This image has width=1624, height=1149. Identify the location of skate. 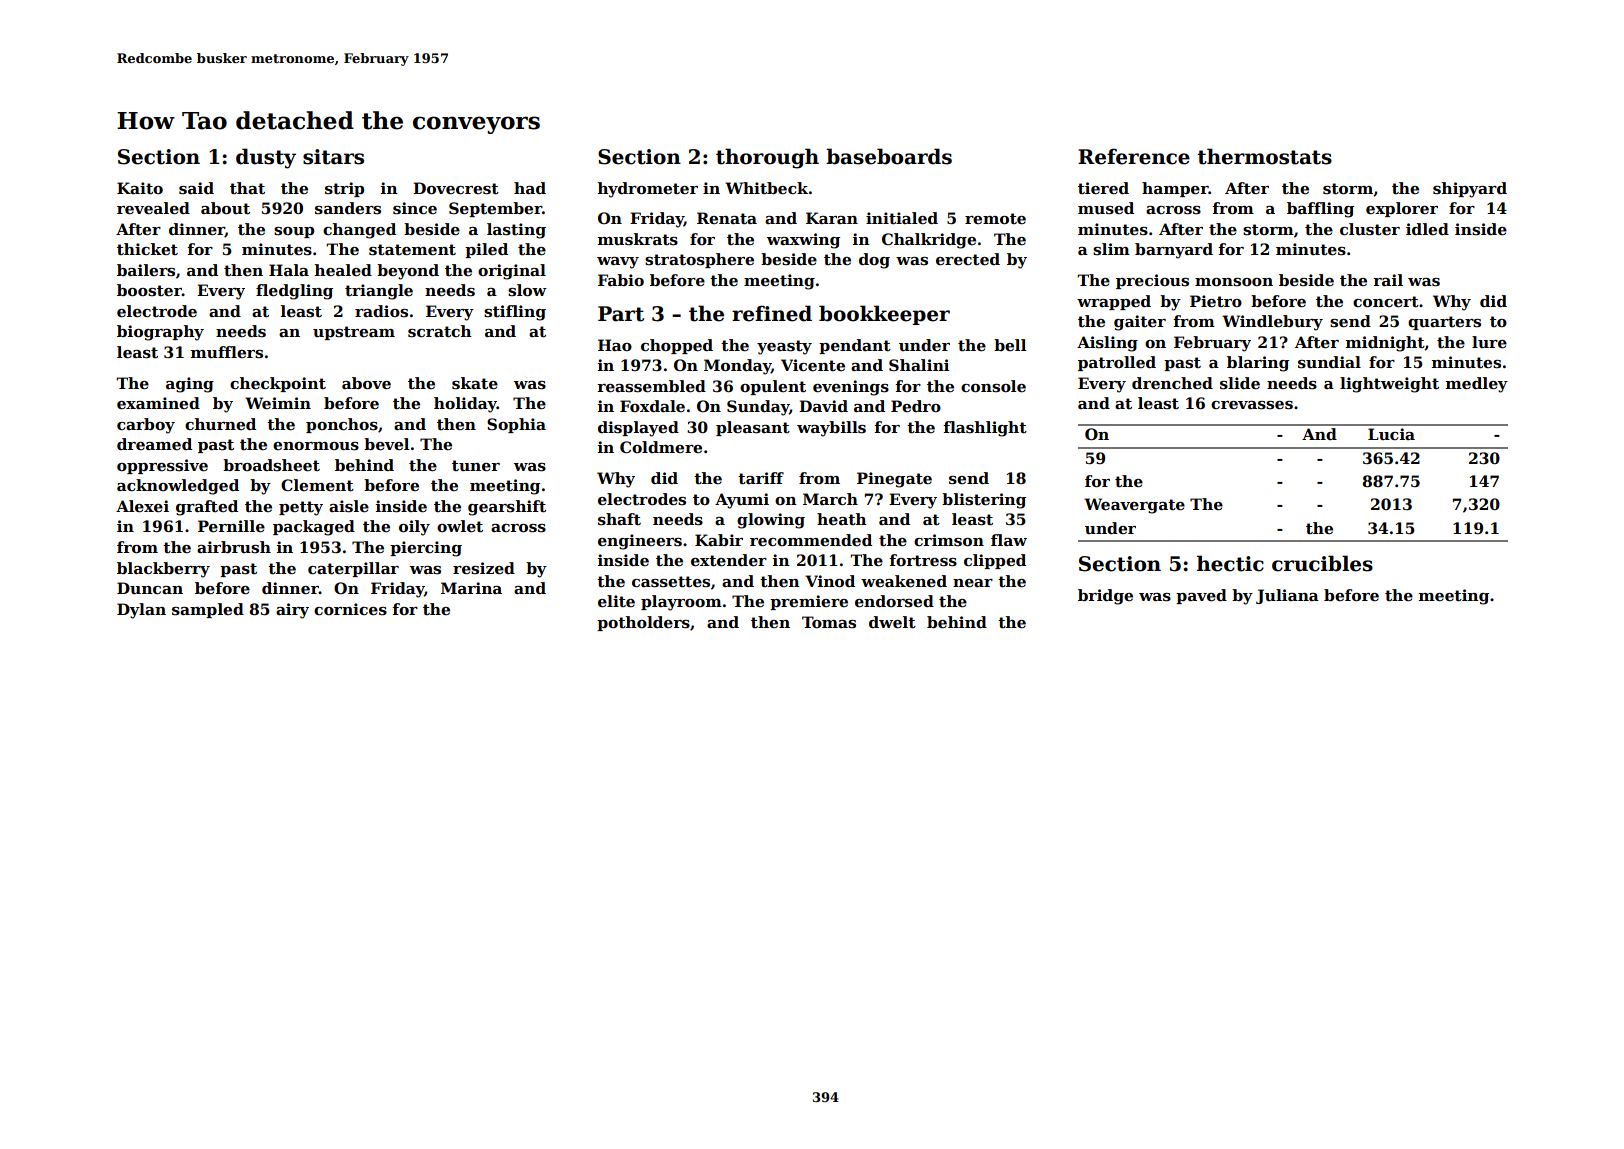
(475, 383).
